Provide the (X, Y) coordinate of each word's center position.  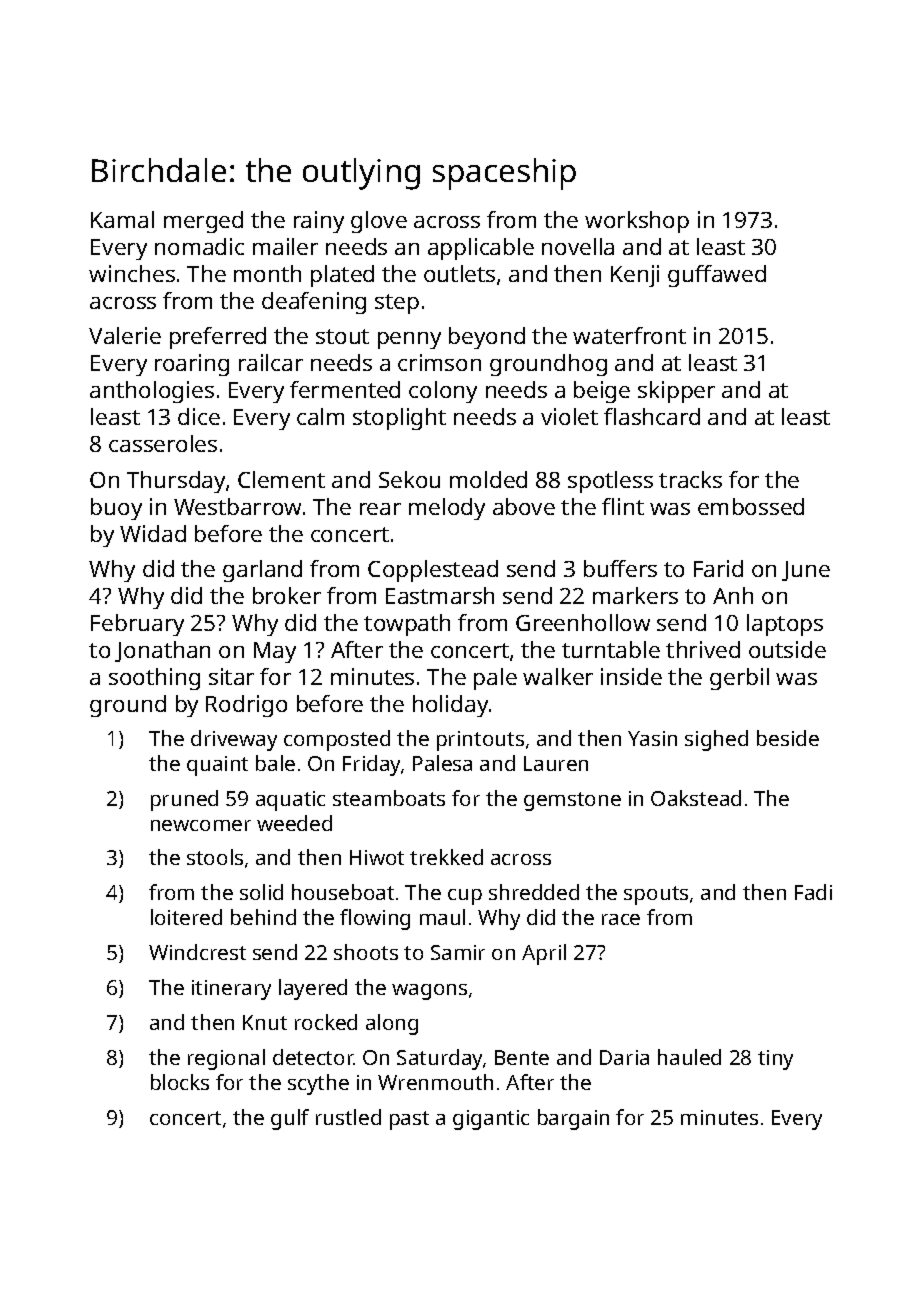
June (806, 571)
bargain (573, 1119)
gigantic (491, 1120)
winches (132, 273)
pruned (184, 800)
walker (558, 676)
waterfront (629, 335)
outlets (459, 273)
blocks (180, 1082)
